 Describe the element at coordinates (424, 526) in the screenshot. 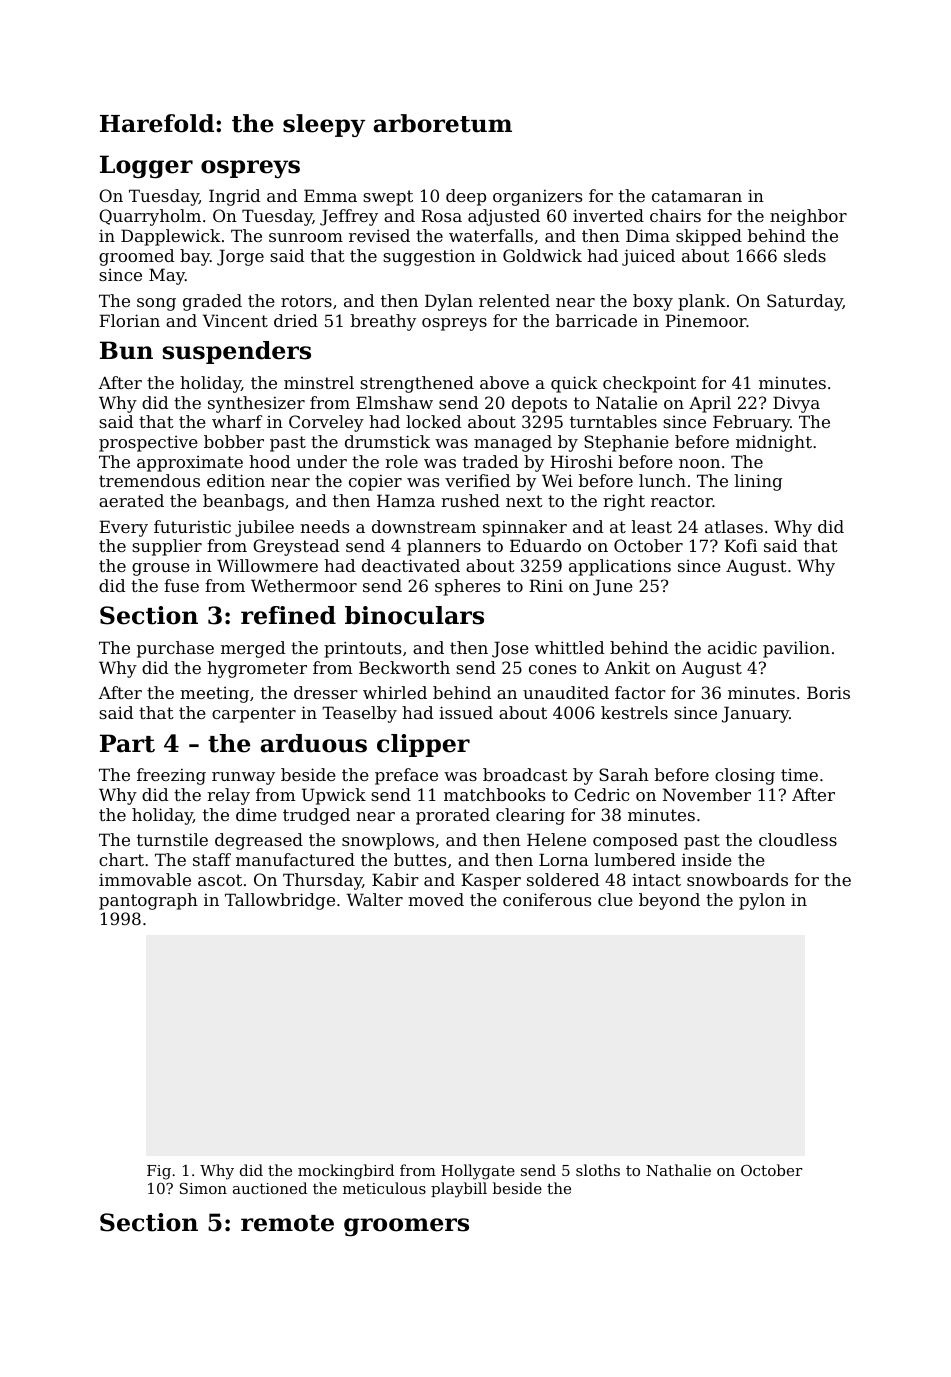

I see `downstream` at that location.
